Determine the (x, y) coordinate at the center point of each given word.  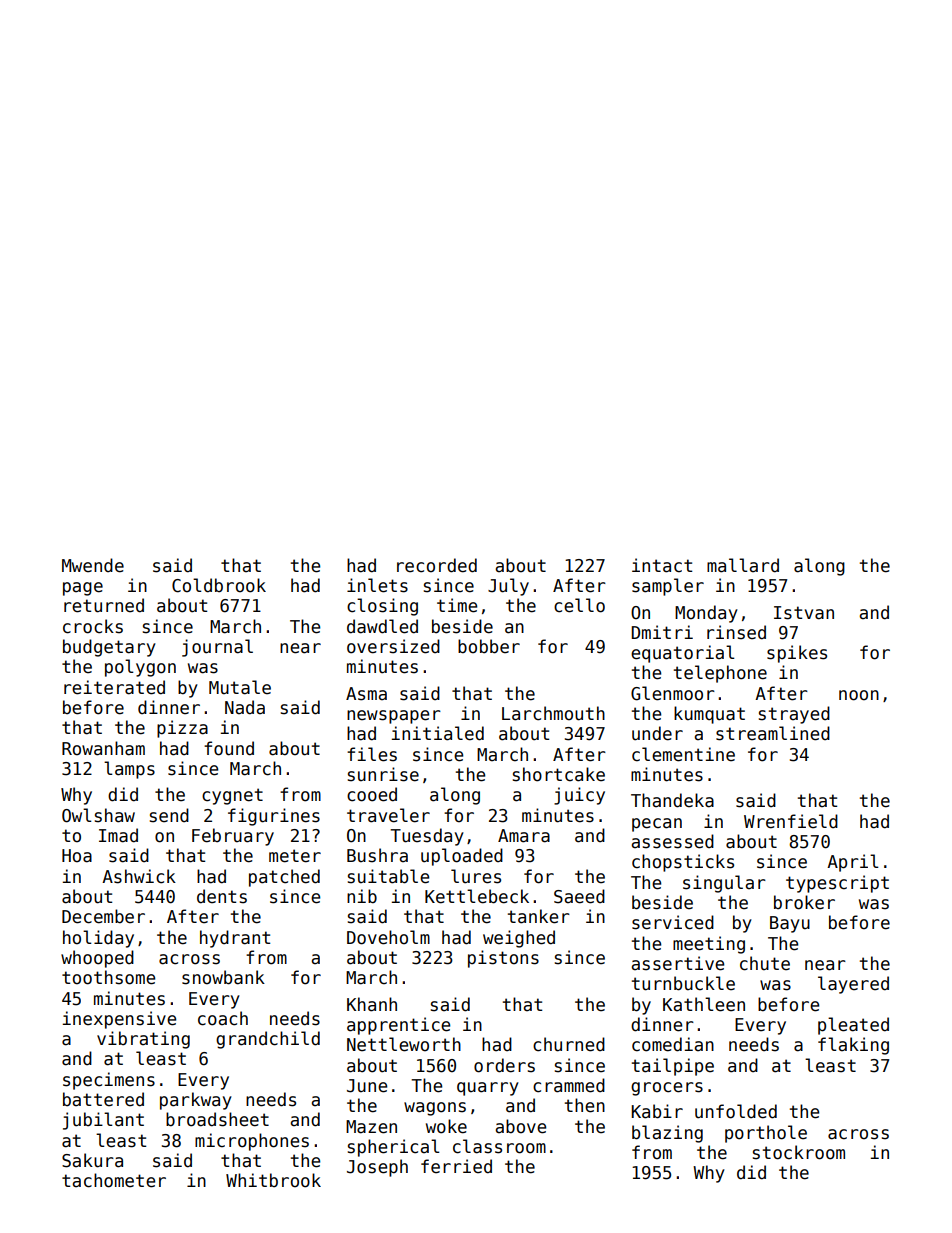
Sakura (92, 1160)
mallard (743, 565)
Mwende (93, 565)
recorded (437, 565)
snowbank (223, 977)
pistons (503, 959)
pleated (853, 1026)
